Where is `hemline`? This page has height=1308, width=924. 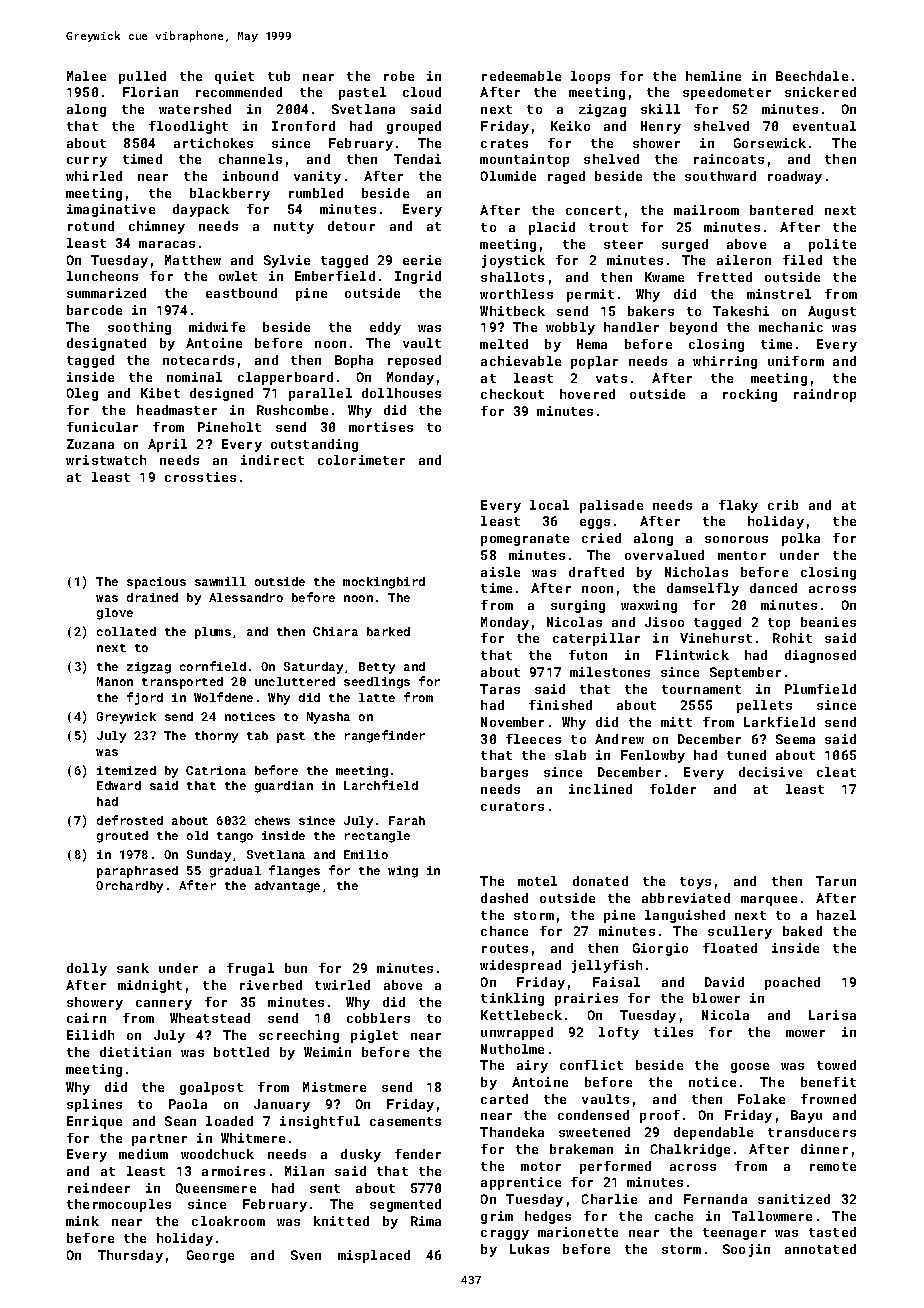 hemline is located at coordinates (713, 76).
